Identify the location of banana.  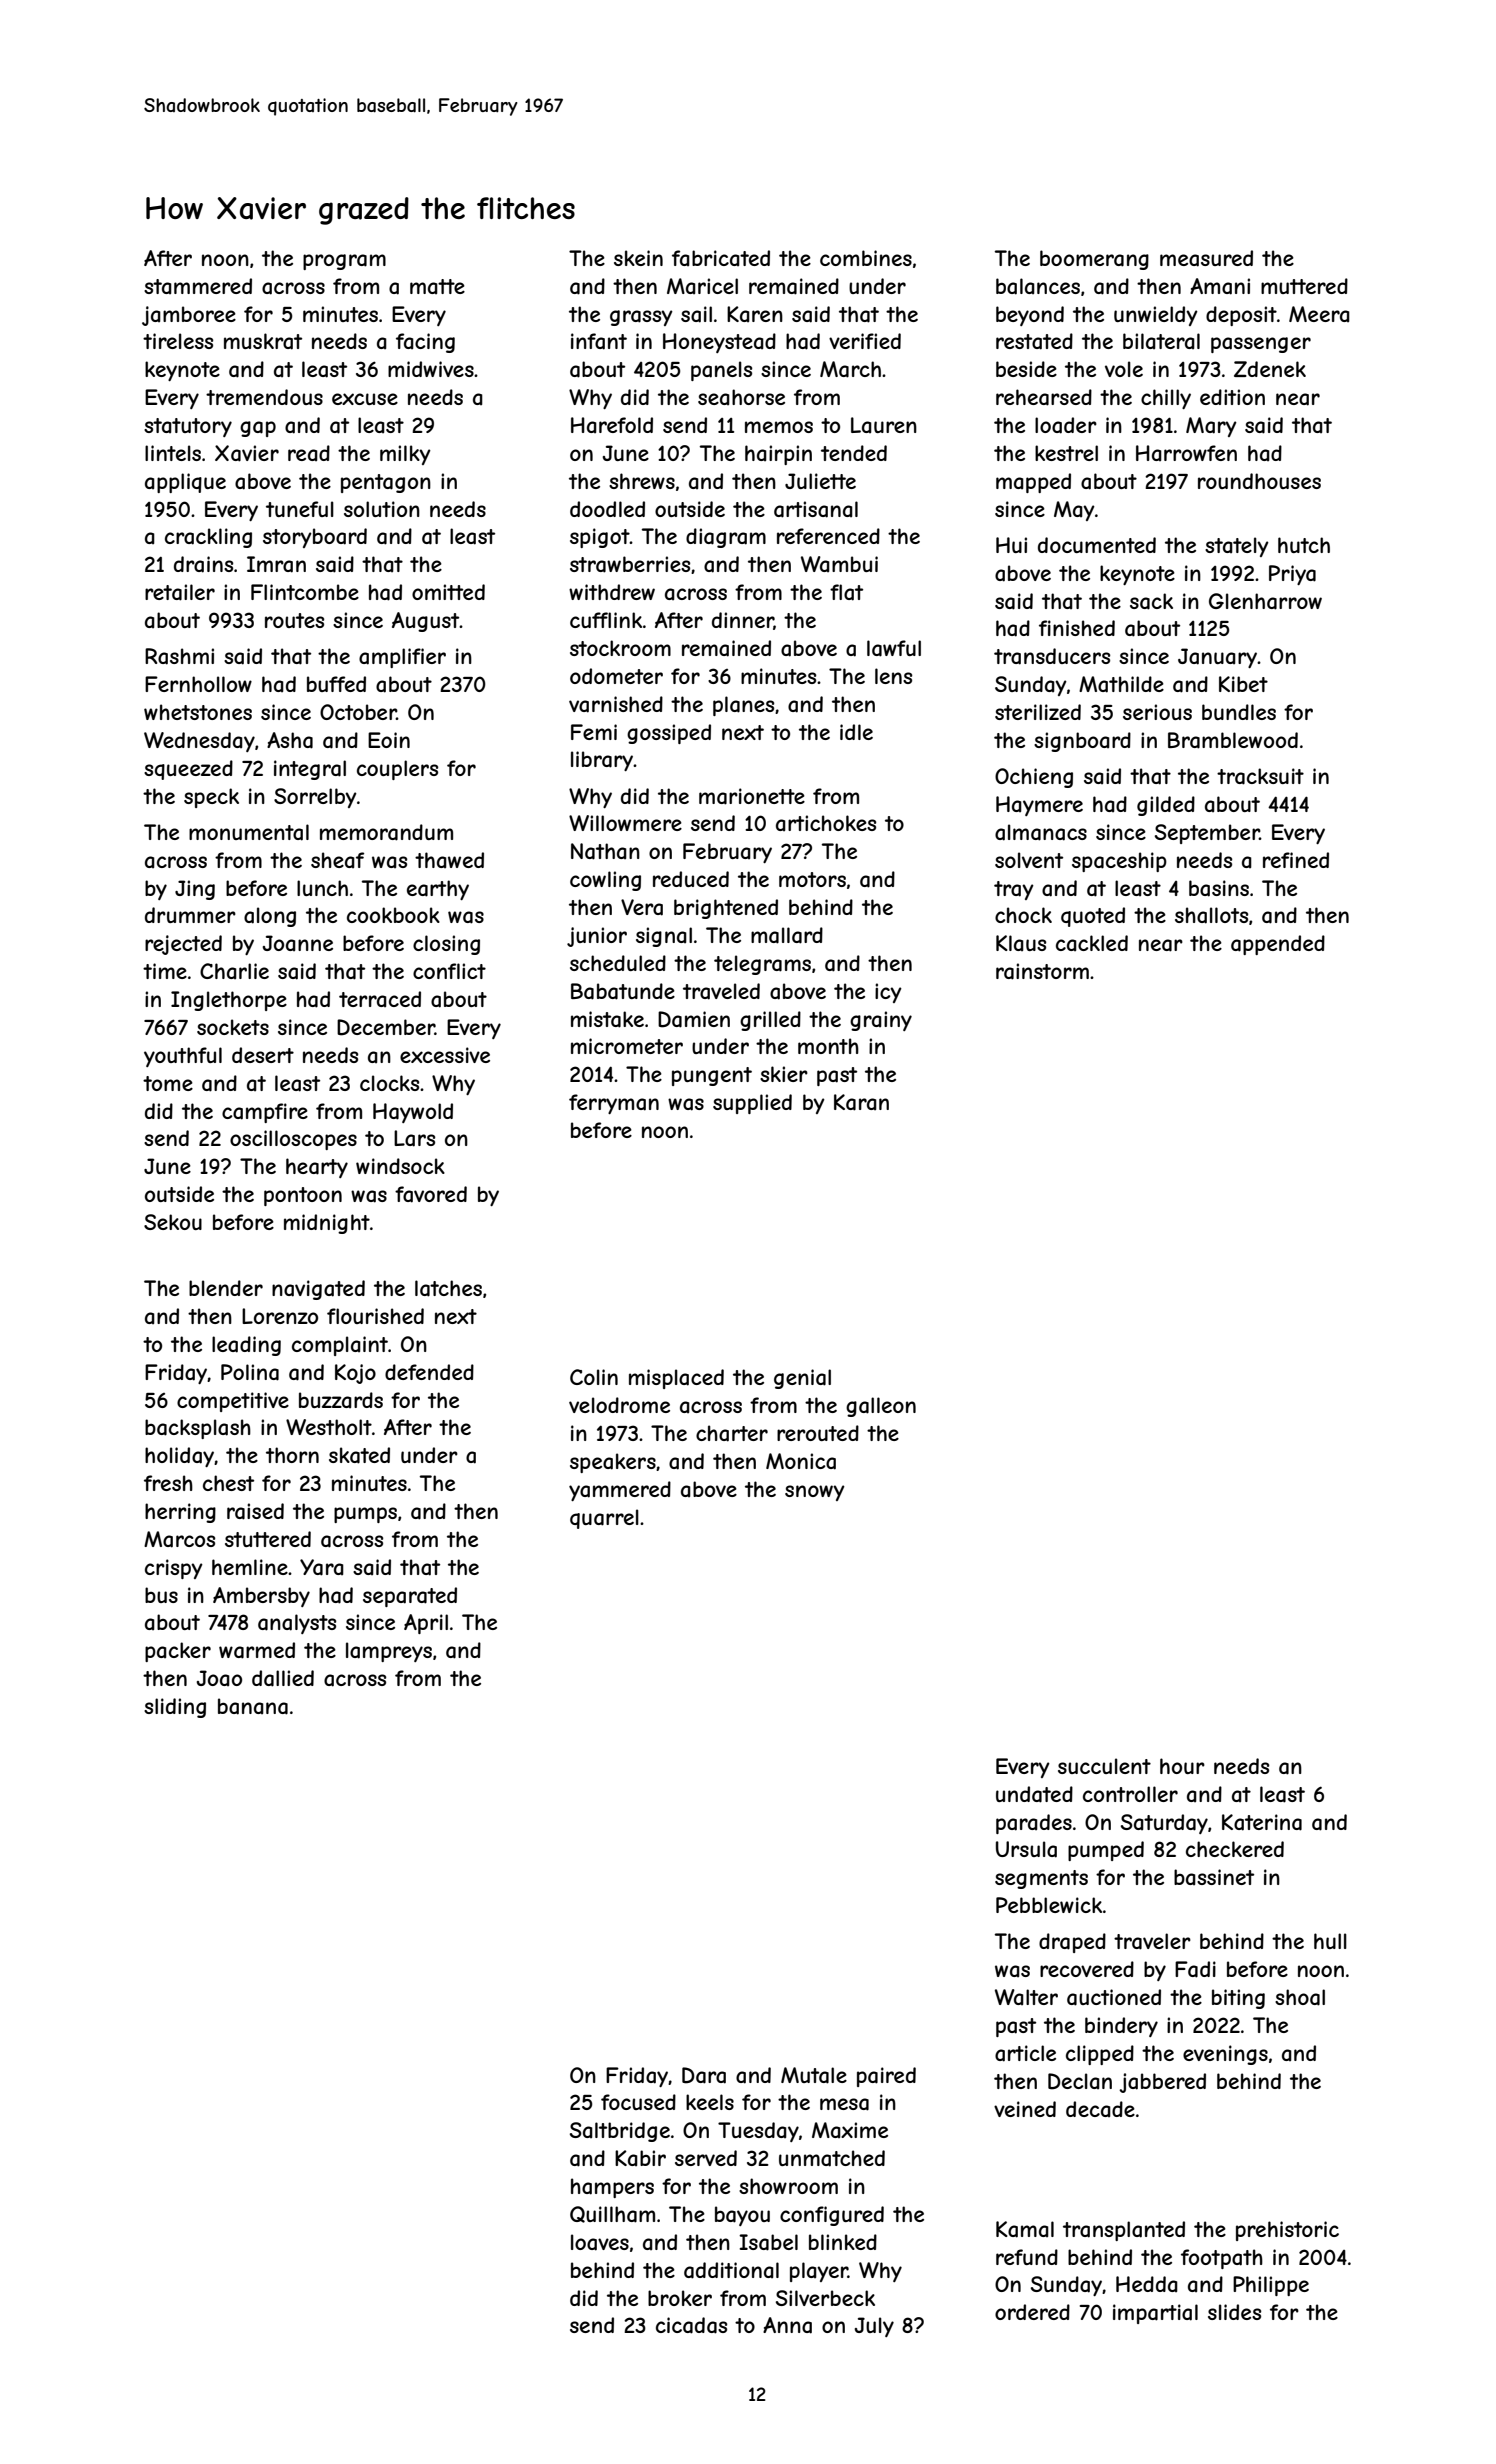
(253, 1706).
